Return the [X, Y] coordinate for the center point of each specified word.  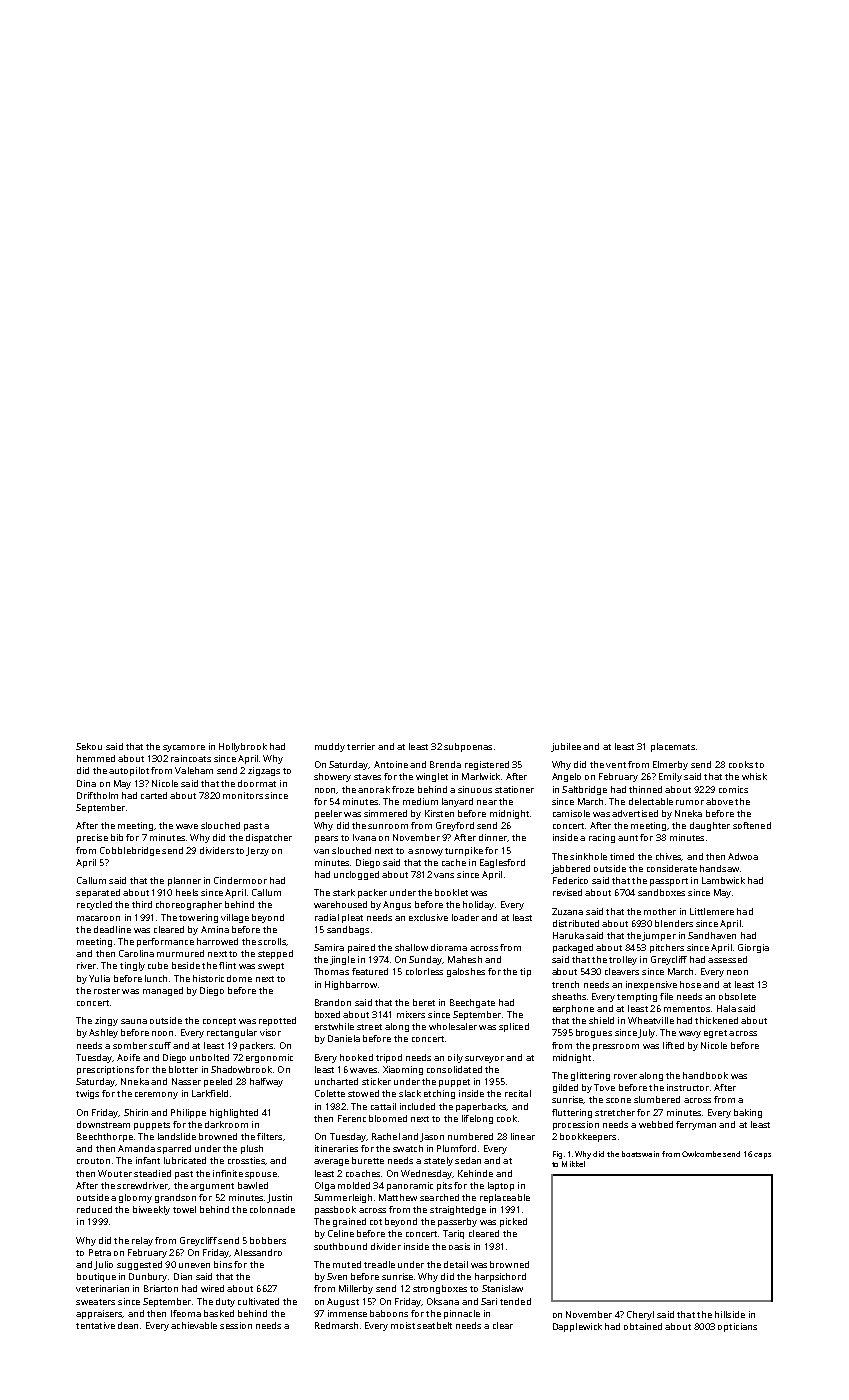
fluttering [572, 1113]
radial [327, 917]
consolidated [454, 1069]
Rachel [386, 1136]
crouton [93, 1161]
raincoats [191, 758]
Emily [670, 777]
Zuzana [567, 911]
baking [748, 1113]
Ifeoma [186, 1313]
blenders [674, 923]
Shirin [136, 1112]
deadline [112, 929]
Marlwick [481, 776]
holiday [478, 905]
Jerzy [257, 851]
